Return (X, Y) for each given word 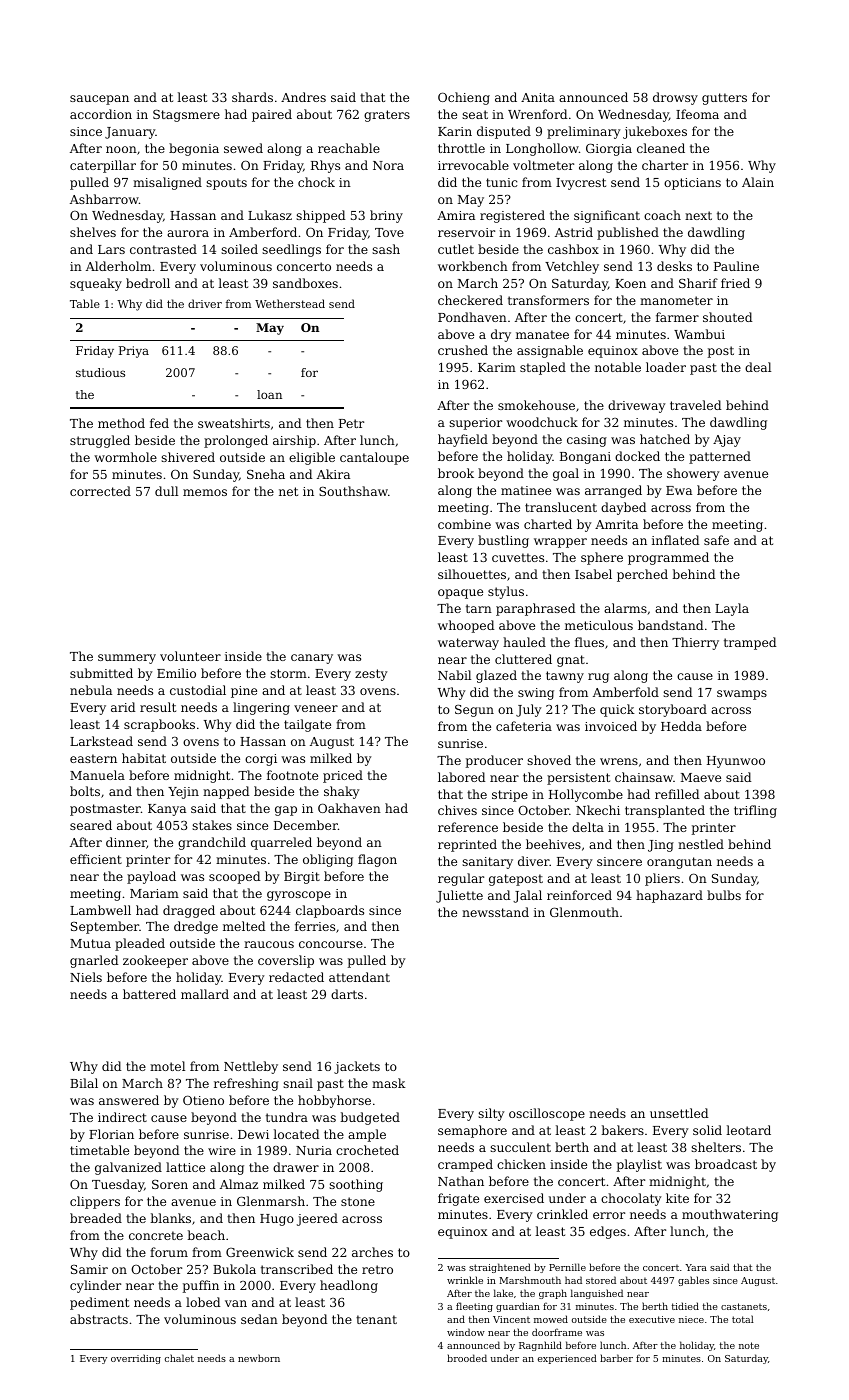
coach (662, 215)
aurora (188, 233)
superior (475, 424)
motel (167, 1066)
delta (588, 827)
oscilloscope (547, 1114)
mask (389, 1083)
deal (758, 367)
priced (343, 776)
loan (269, 394)
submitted (101, 673)
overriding (136, 1359)
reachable (349, 148)
